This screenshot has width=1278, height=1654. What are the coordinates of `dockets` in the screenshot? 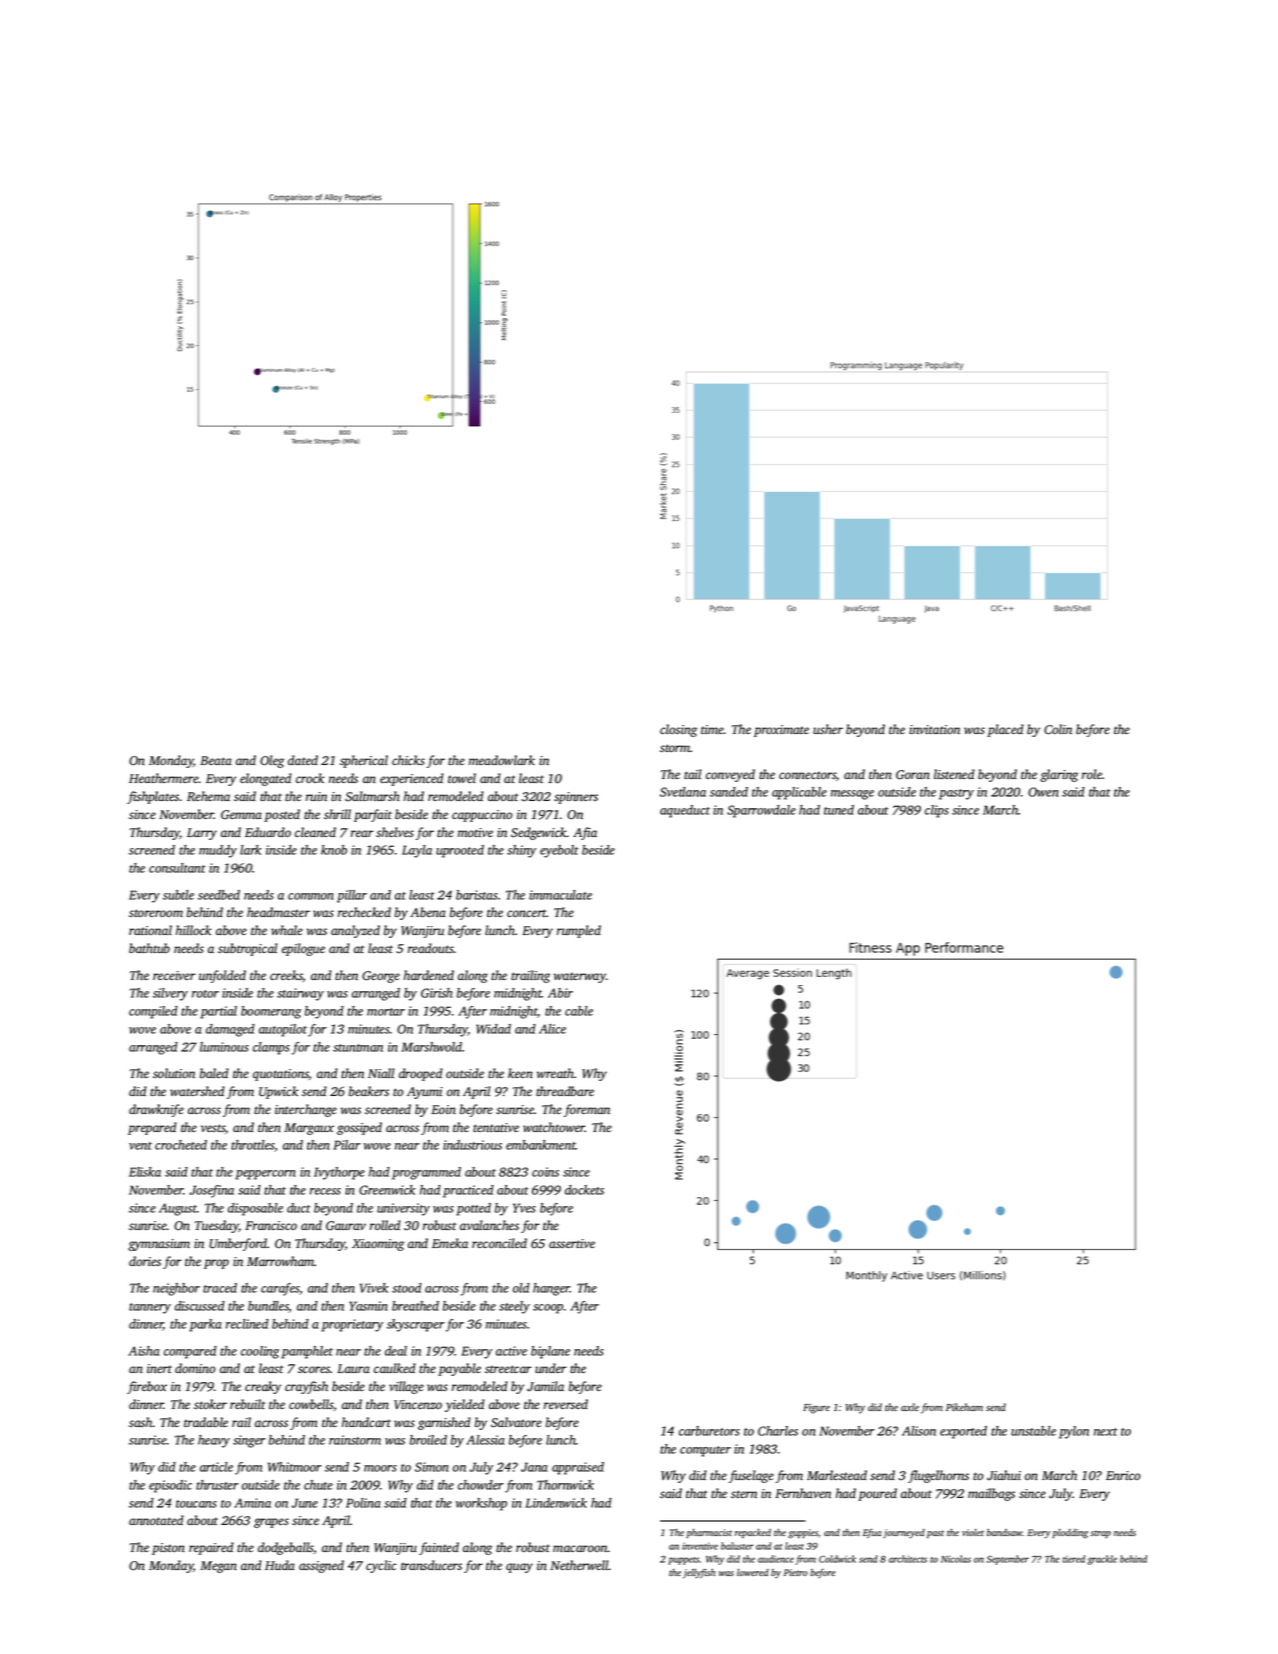 It's located at (584, 1190).
